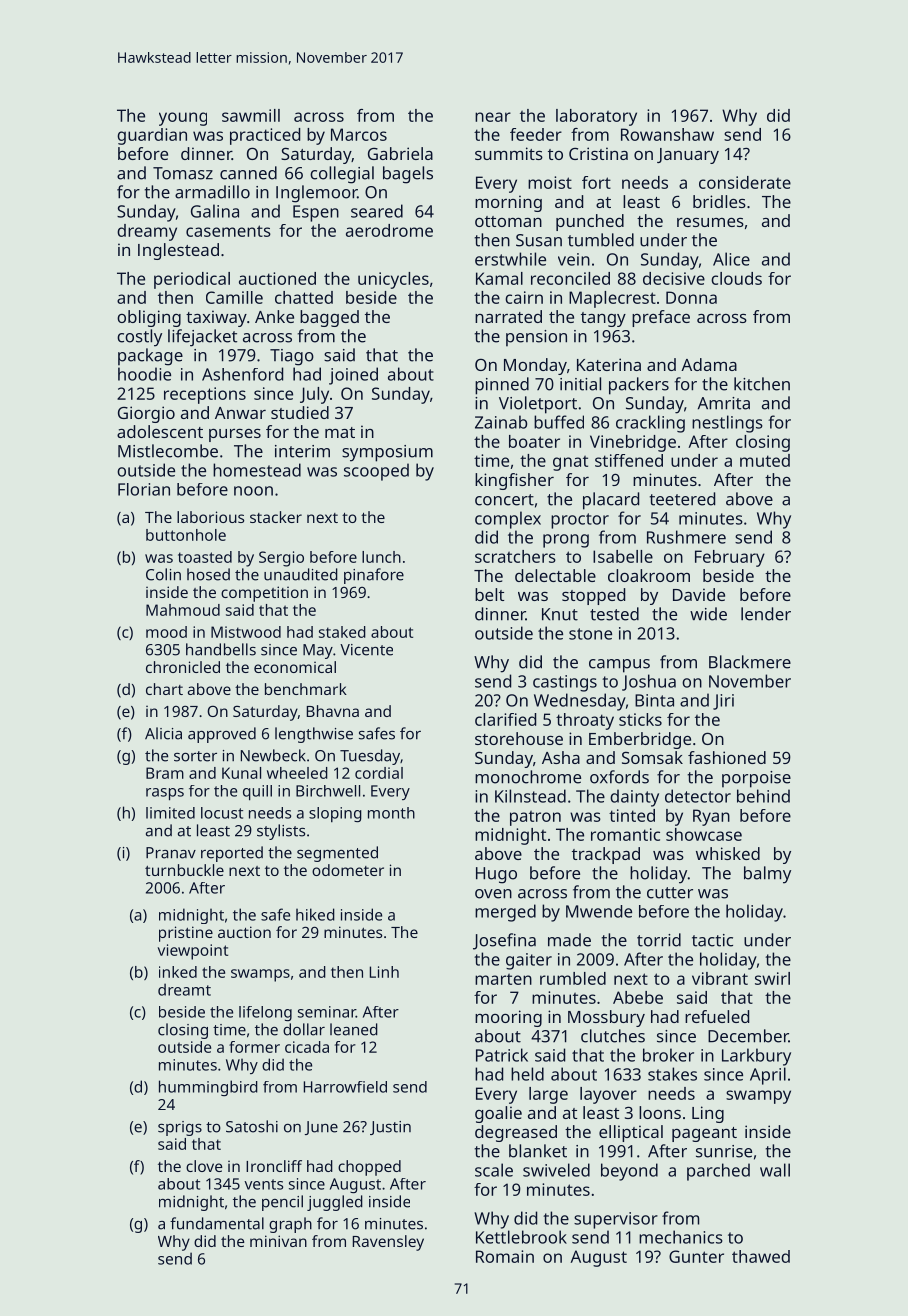  What do you see at coordinates (652, 757) in the screenshot?
I see `Somsak` at bounding box center [652, 757].
